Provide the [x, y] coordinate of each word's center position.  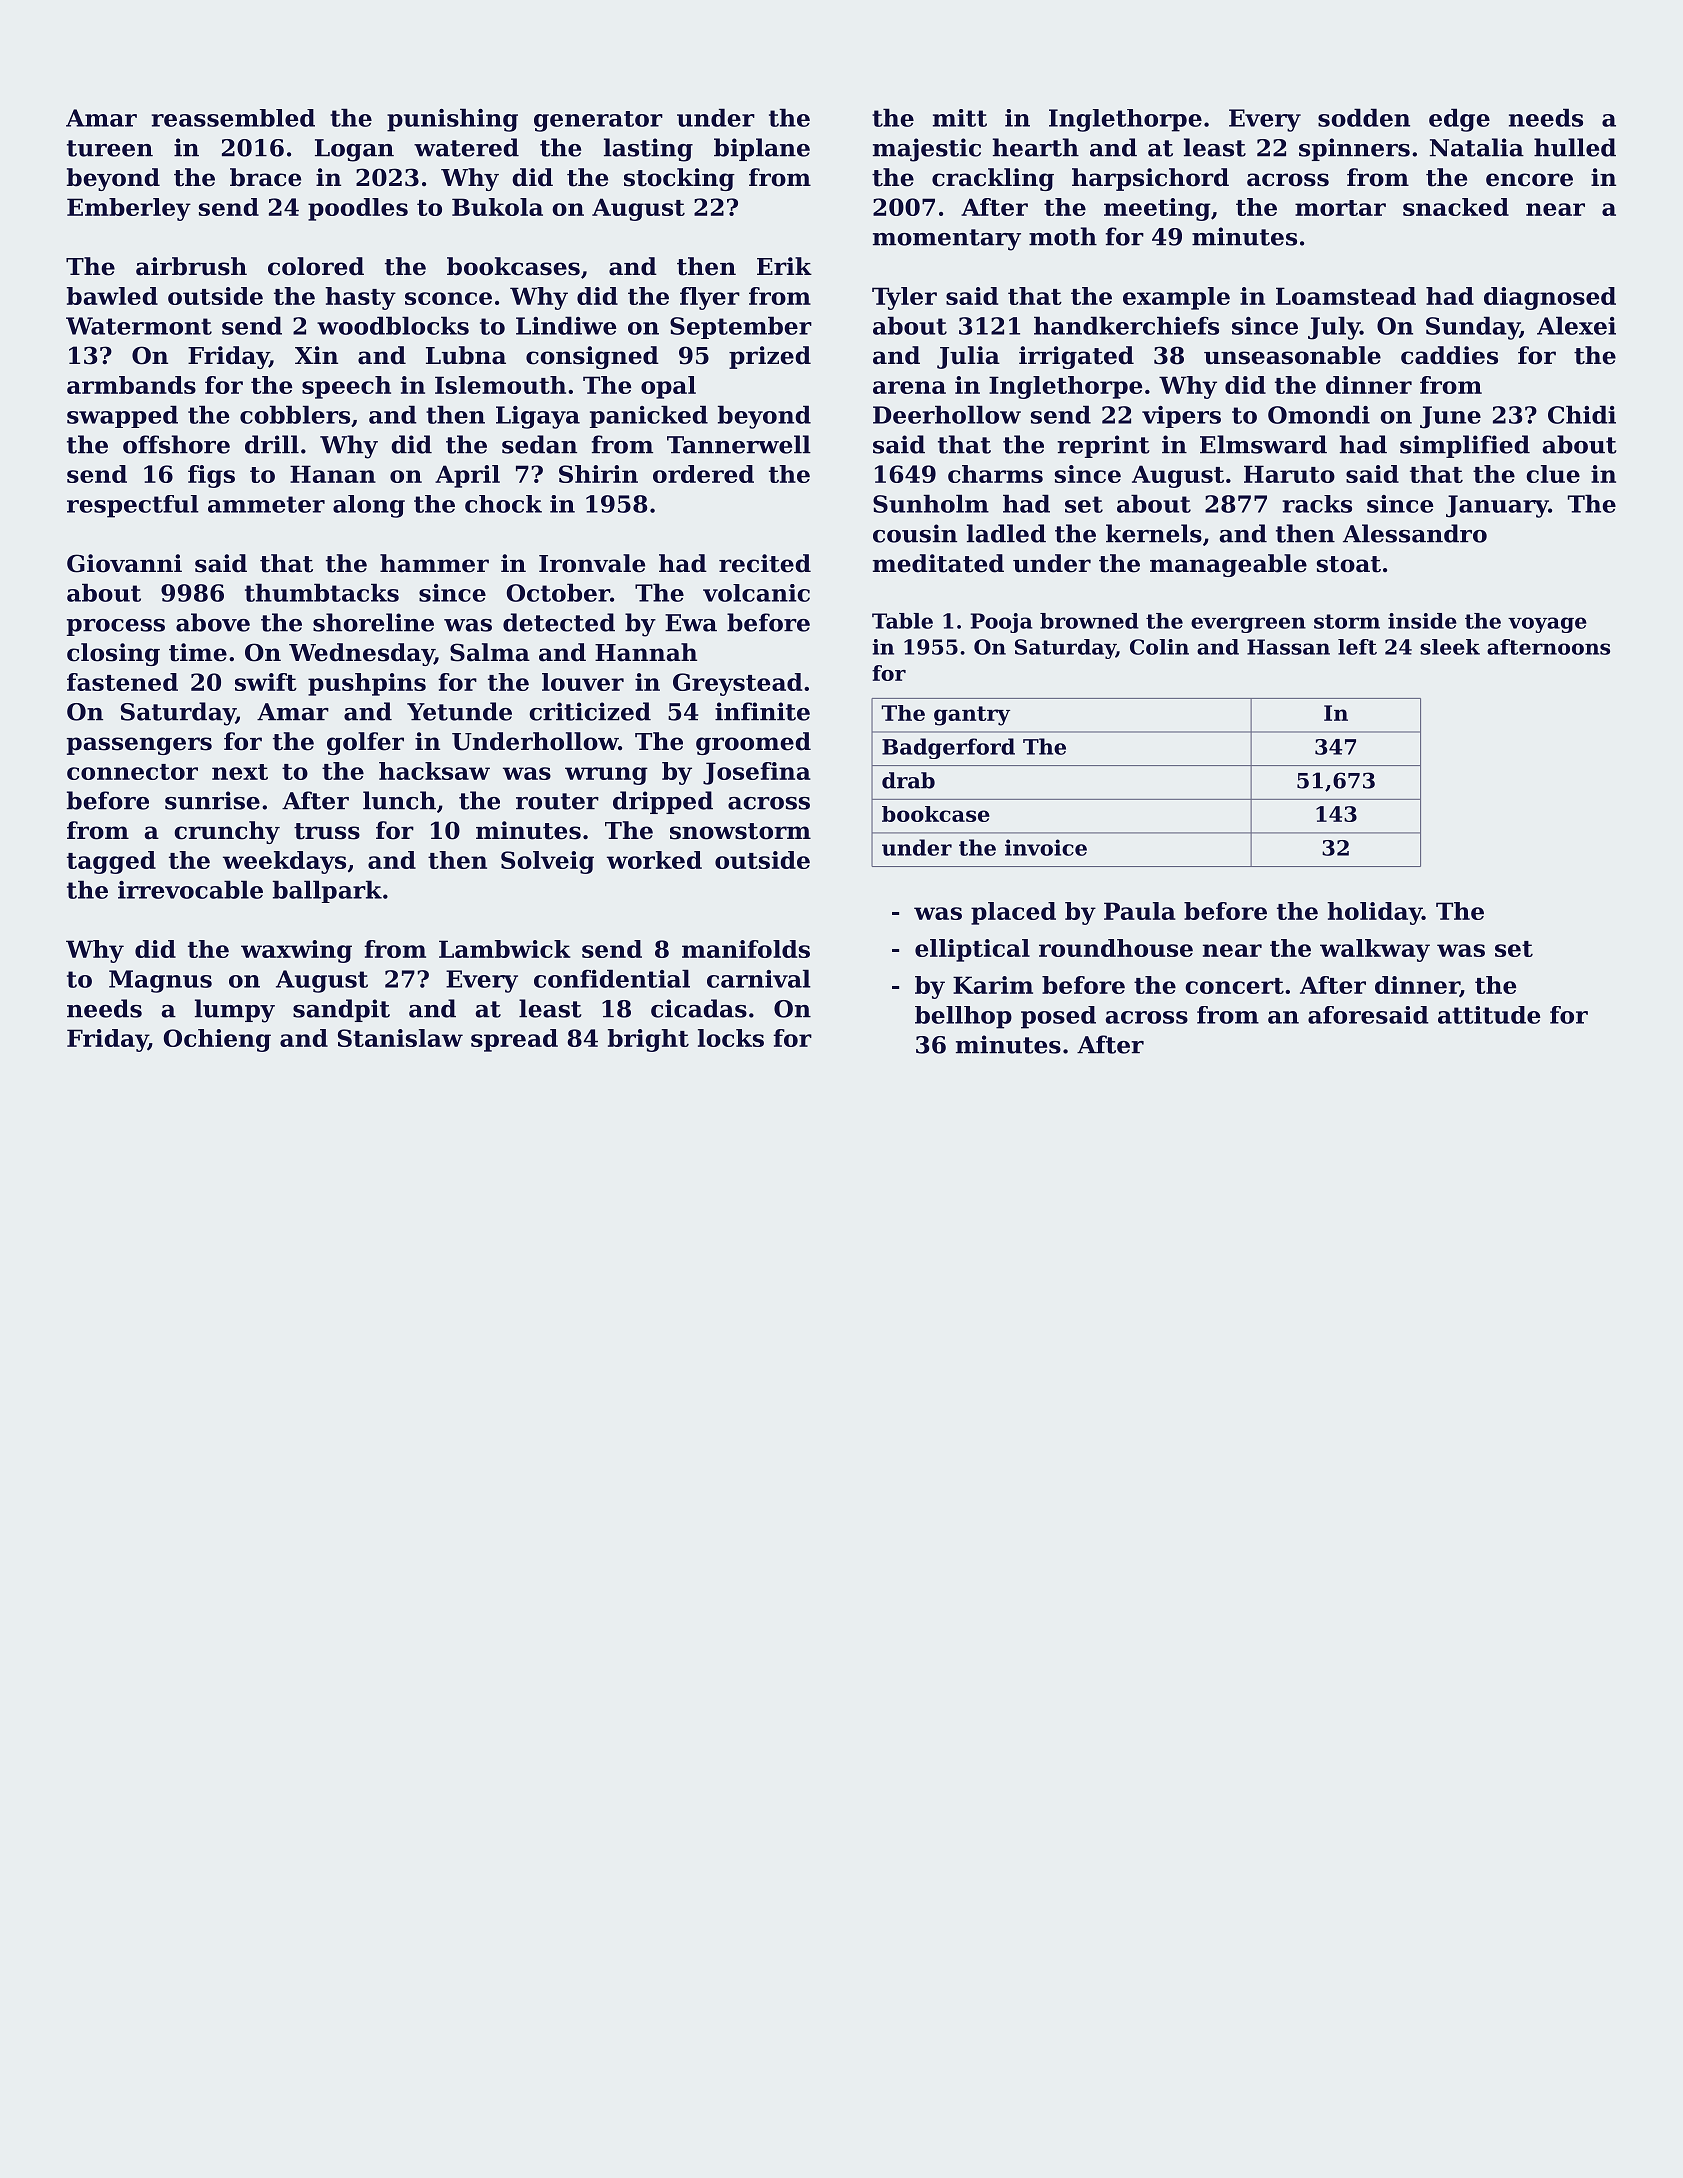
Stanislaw [400, 1038]
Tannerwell [739, 444]
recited [765, 563]
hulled [1575, 147]
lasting [648, 150]
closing [113, 654]
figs [211, 476]
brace [265, 177]
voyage [1547, 625]
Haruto [1289, 474]
